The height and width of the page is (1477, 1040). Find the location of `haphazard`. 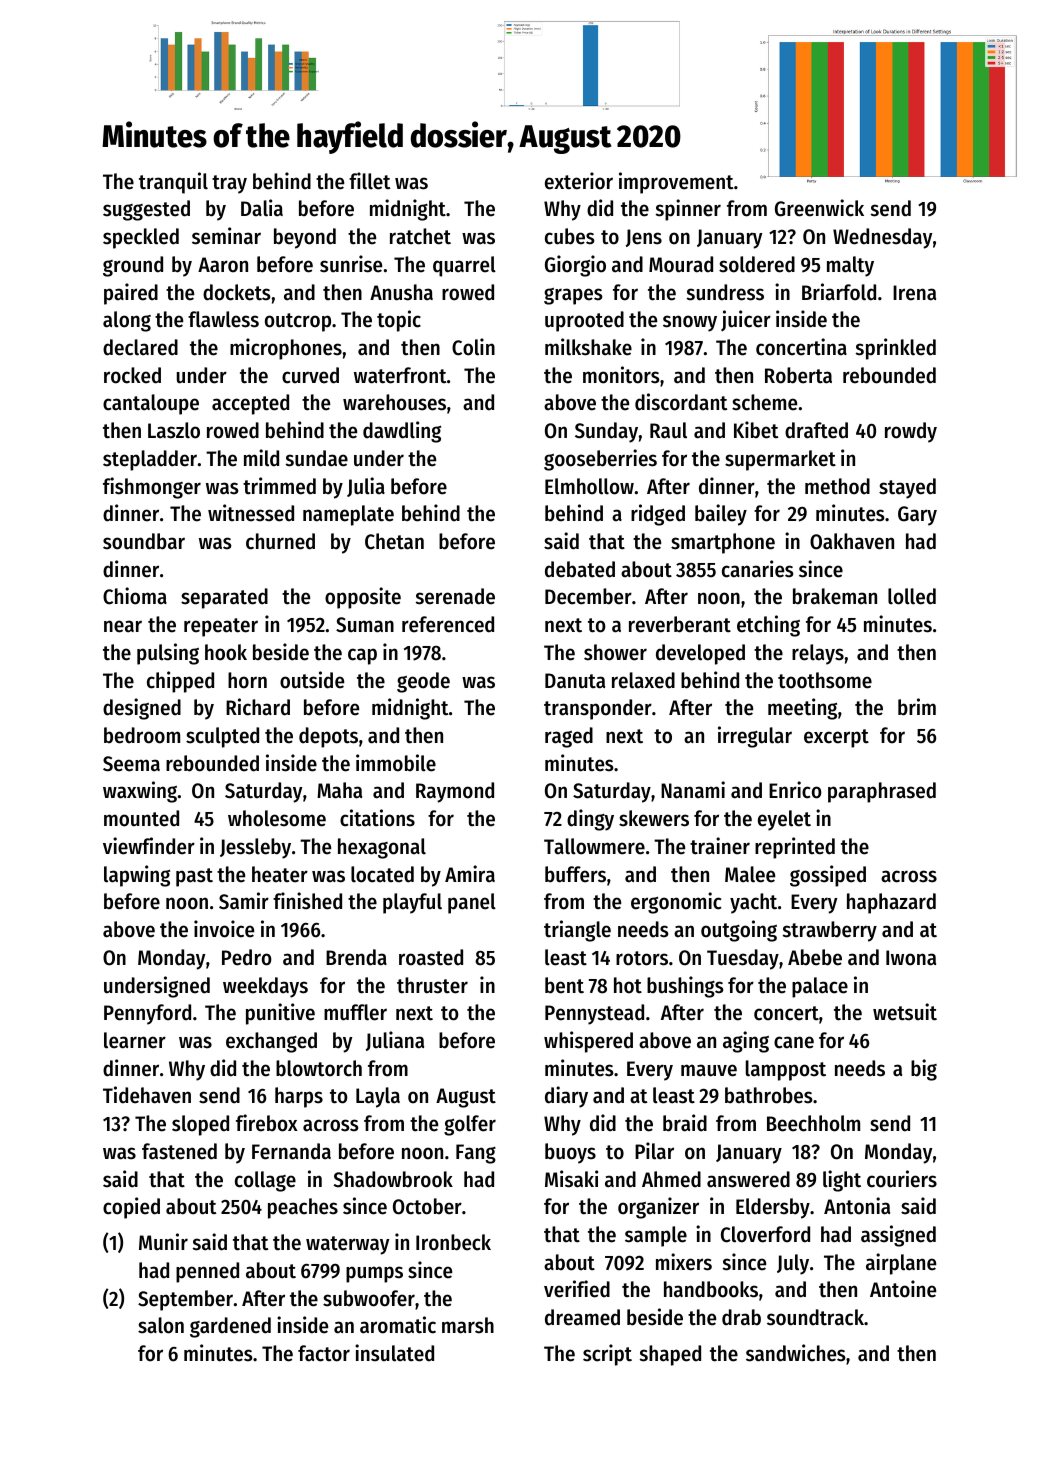

haphazard is located at coordinates (891, 903).
